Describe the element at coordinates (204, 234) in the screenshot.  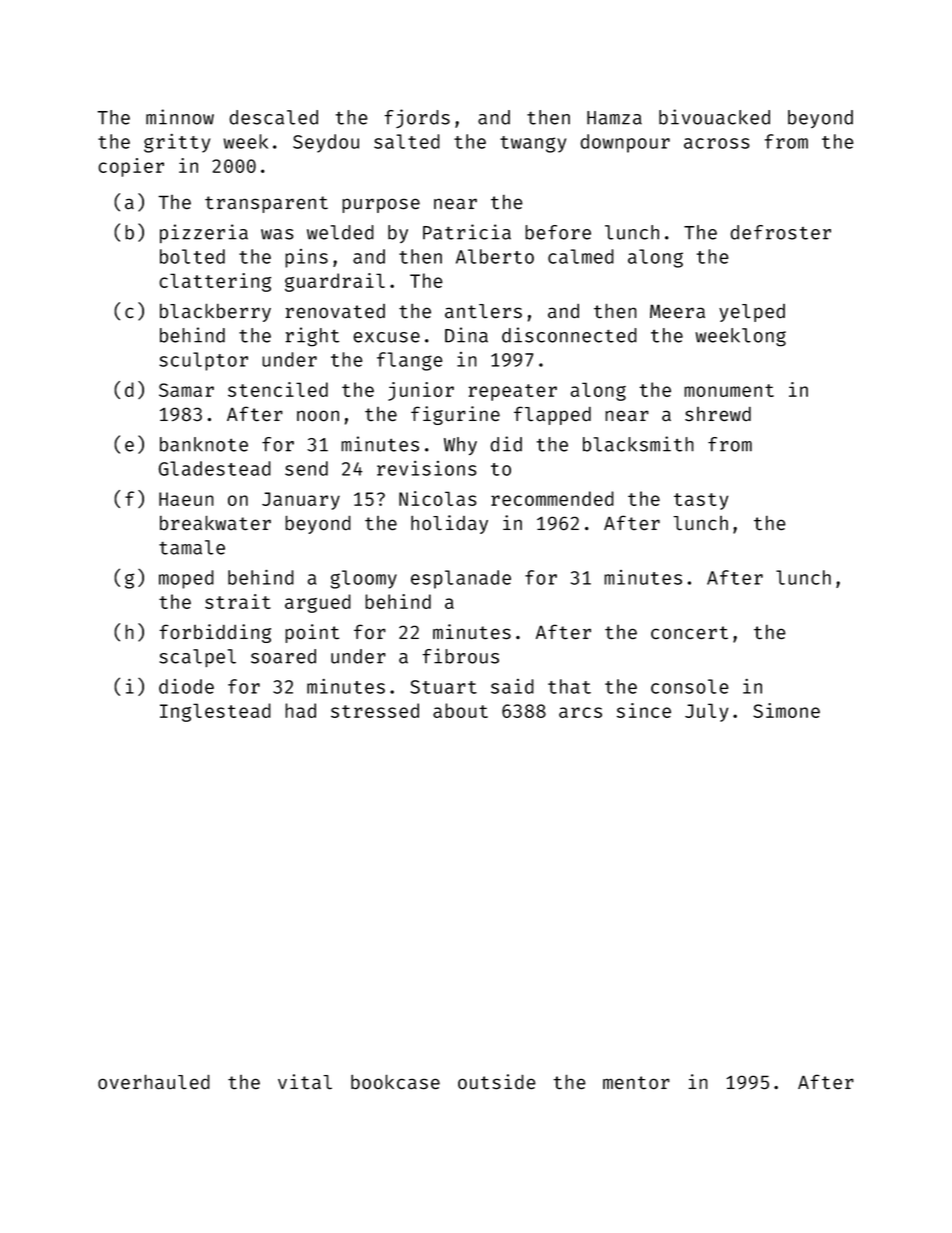
I see `pizzeria` at that location.
